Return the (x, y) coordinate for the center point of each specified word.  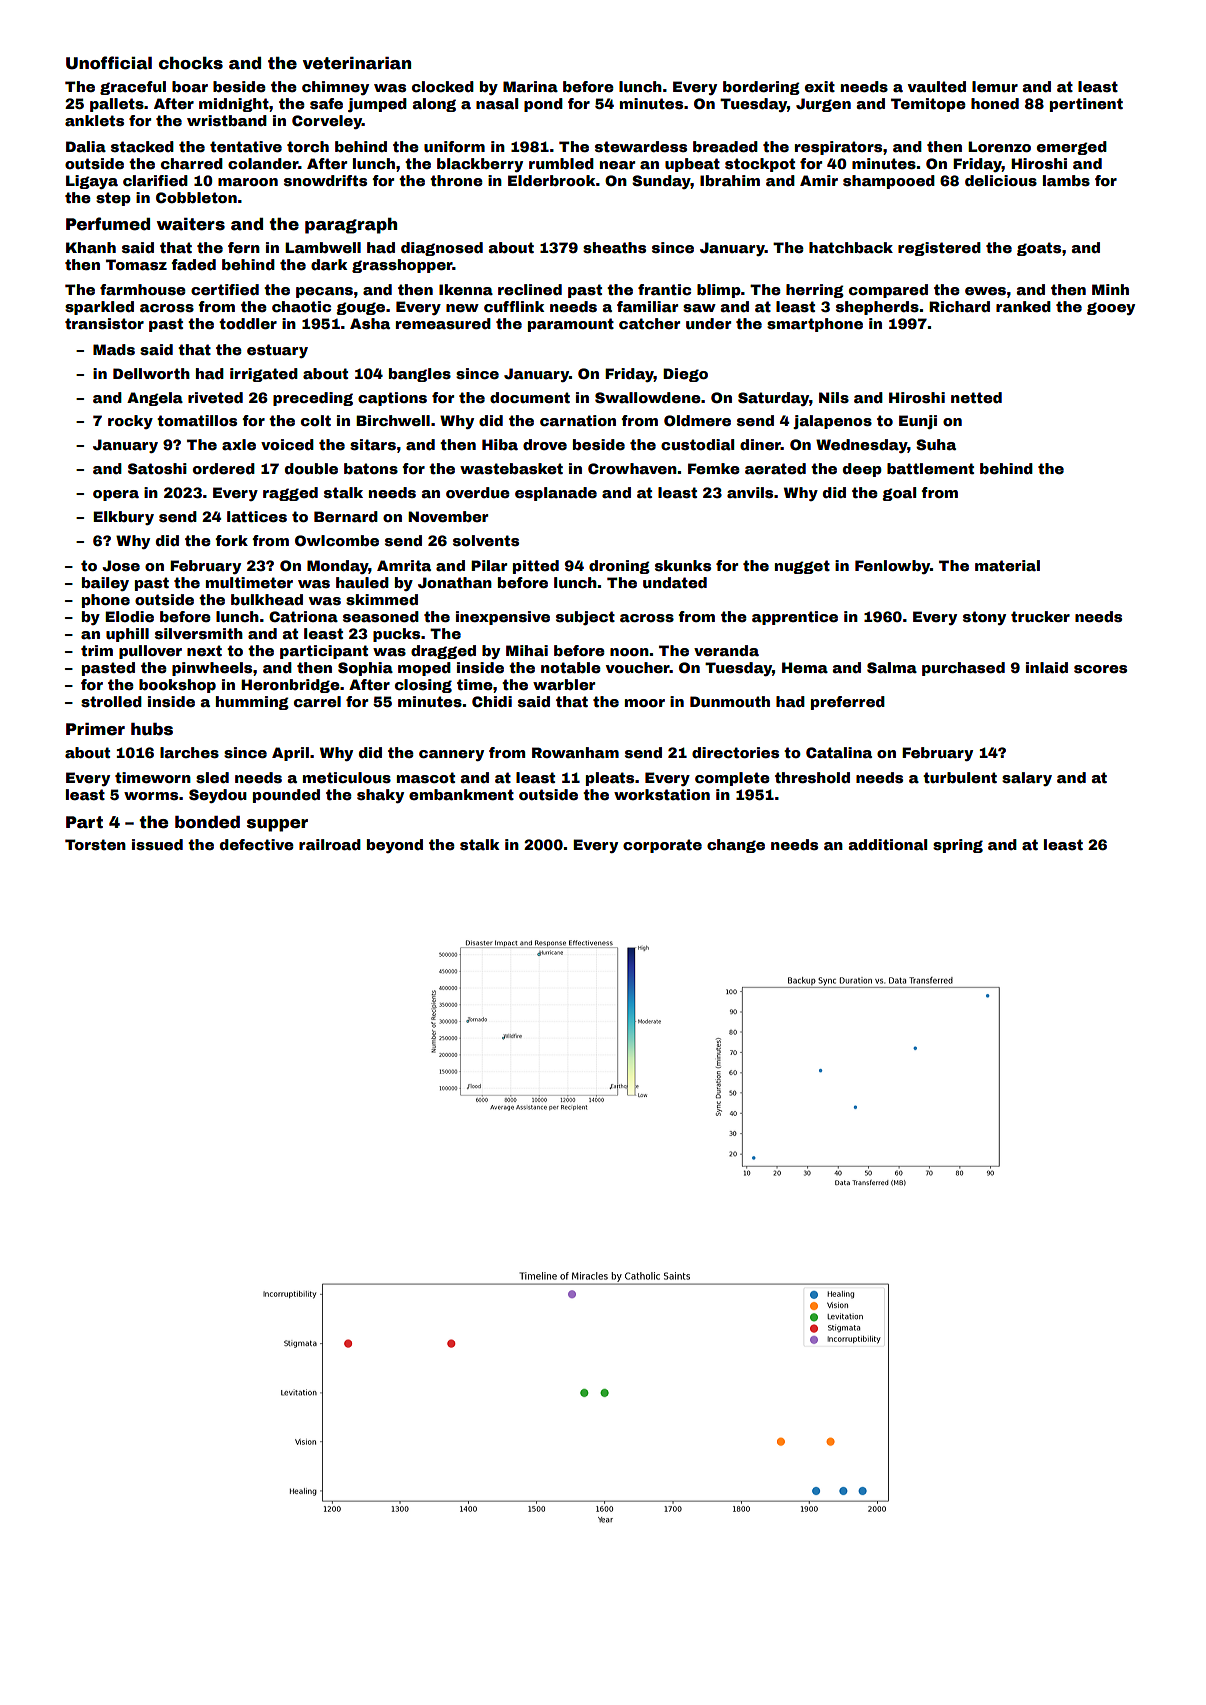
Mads (114, 349)
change (736, 846)
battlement (930, 468)
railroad (330, 844)
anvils (750, 492)
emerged (1072, 148)
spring (958, 846)
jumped (377, 105)
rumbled (561, 163)
